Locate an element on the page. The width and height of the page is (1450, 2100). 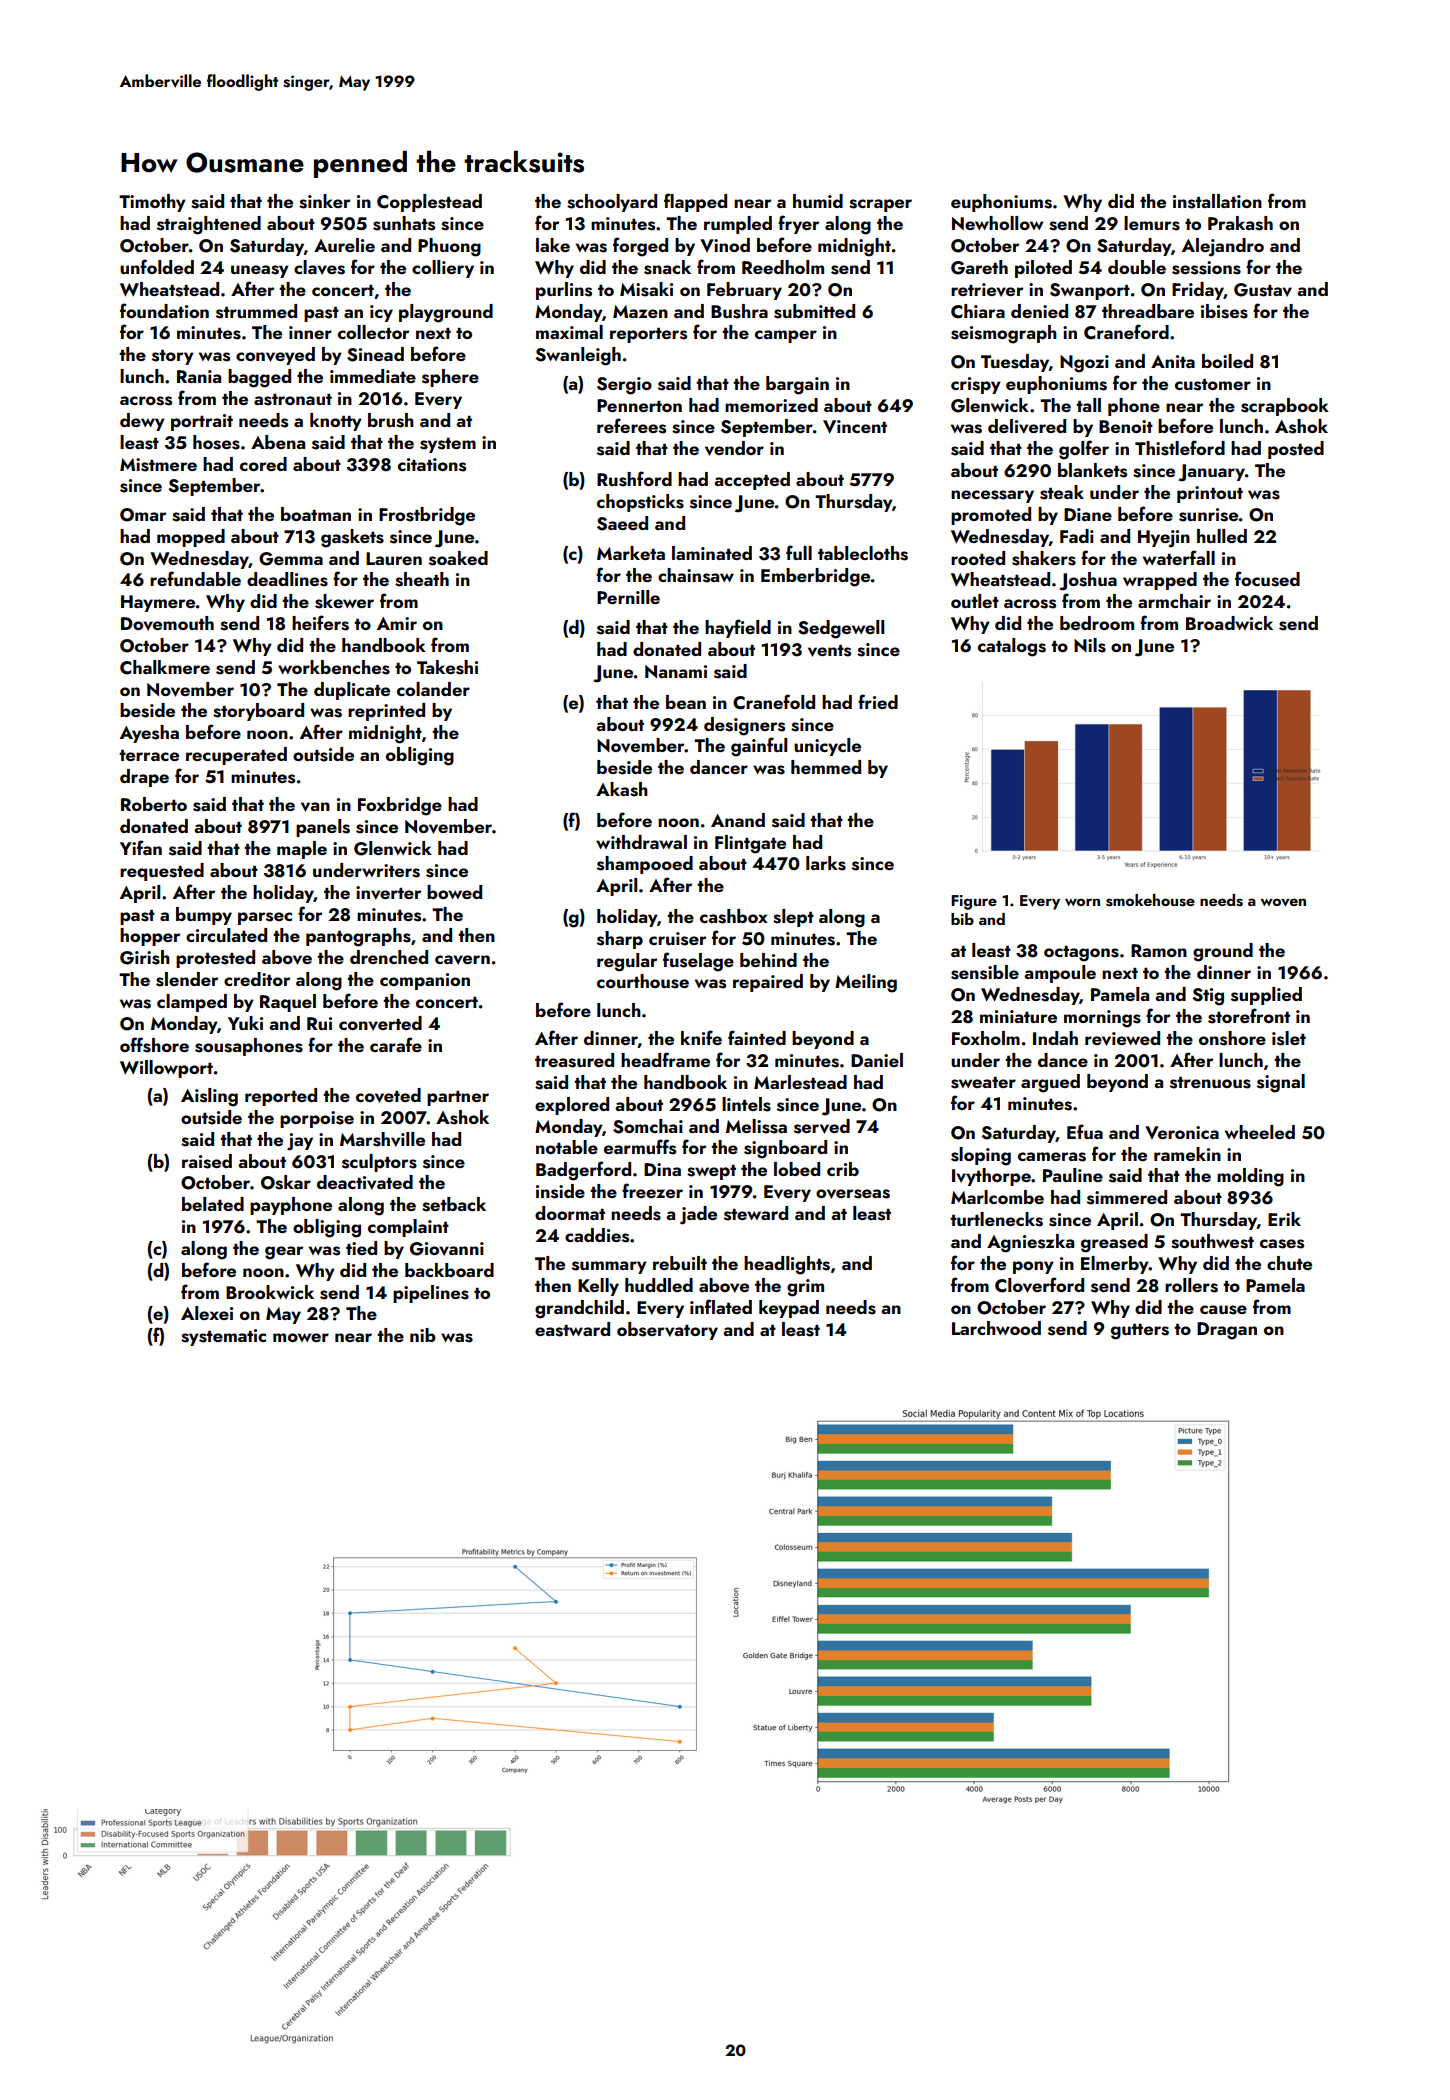
hayfield is located at coordinates (738, 628).
